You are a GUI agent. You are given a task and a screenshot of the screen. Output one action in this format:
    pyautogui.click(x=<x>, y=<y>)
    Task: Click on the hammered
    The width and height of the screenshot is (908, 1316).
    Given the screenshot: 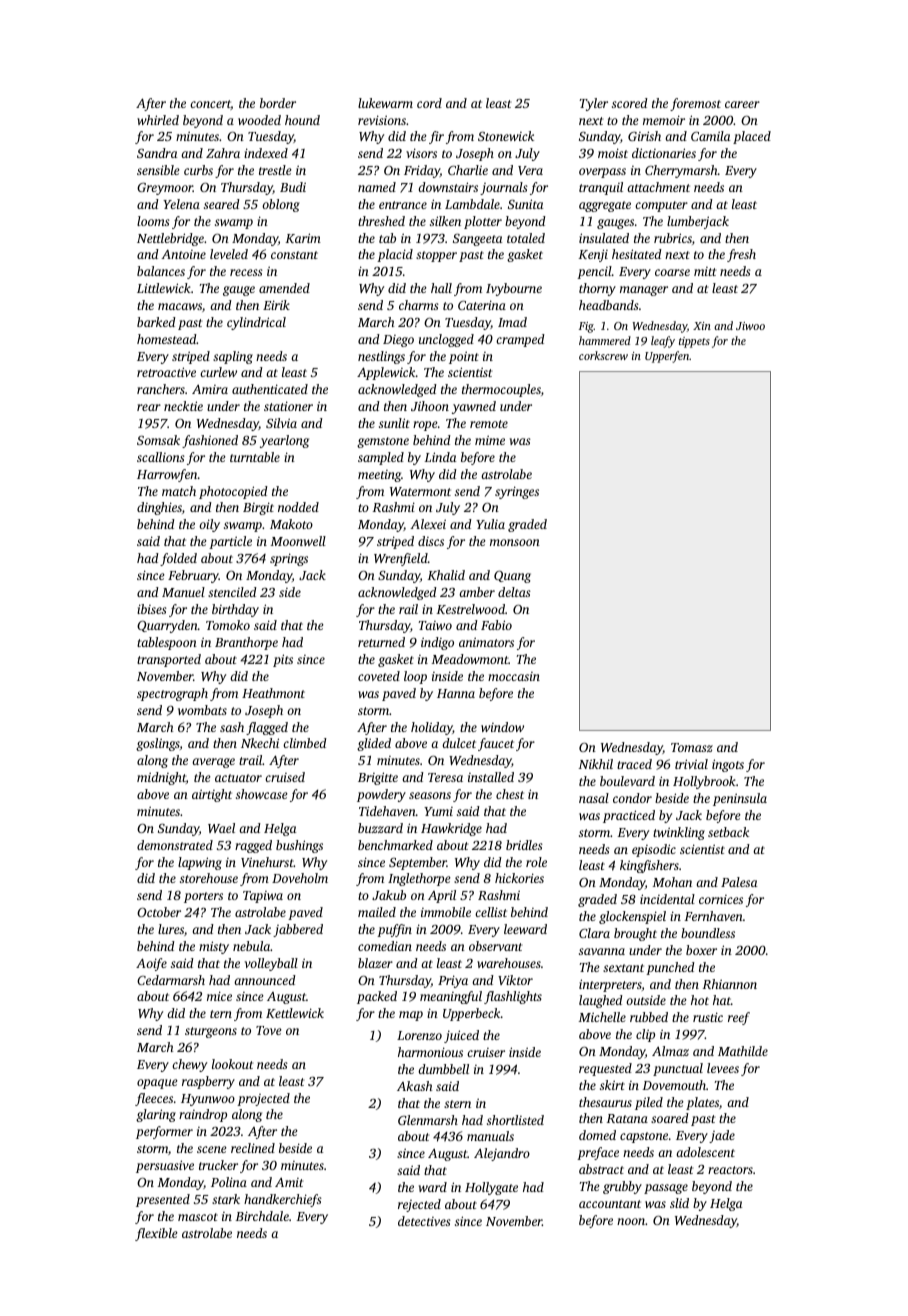 What is the action you would take?
    pyautogui.click(x=605, y=340)
